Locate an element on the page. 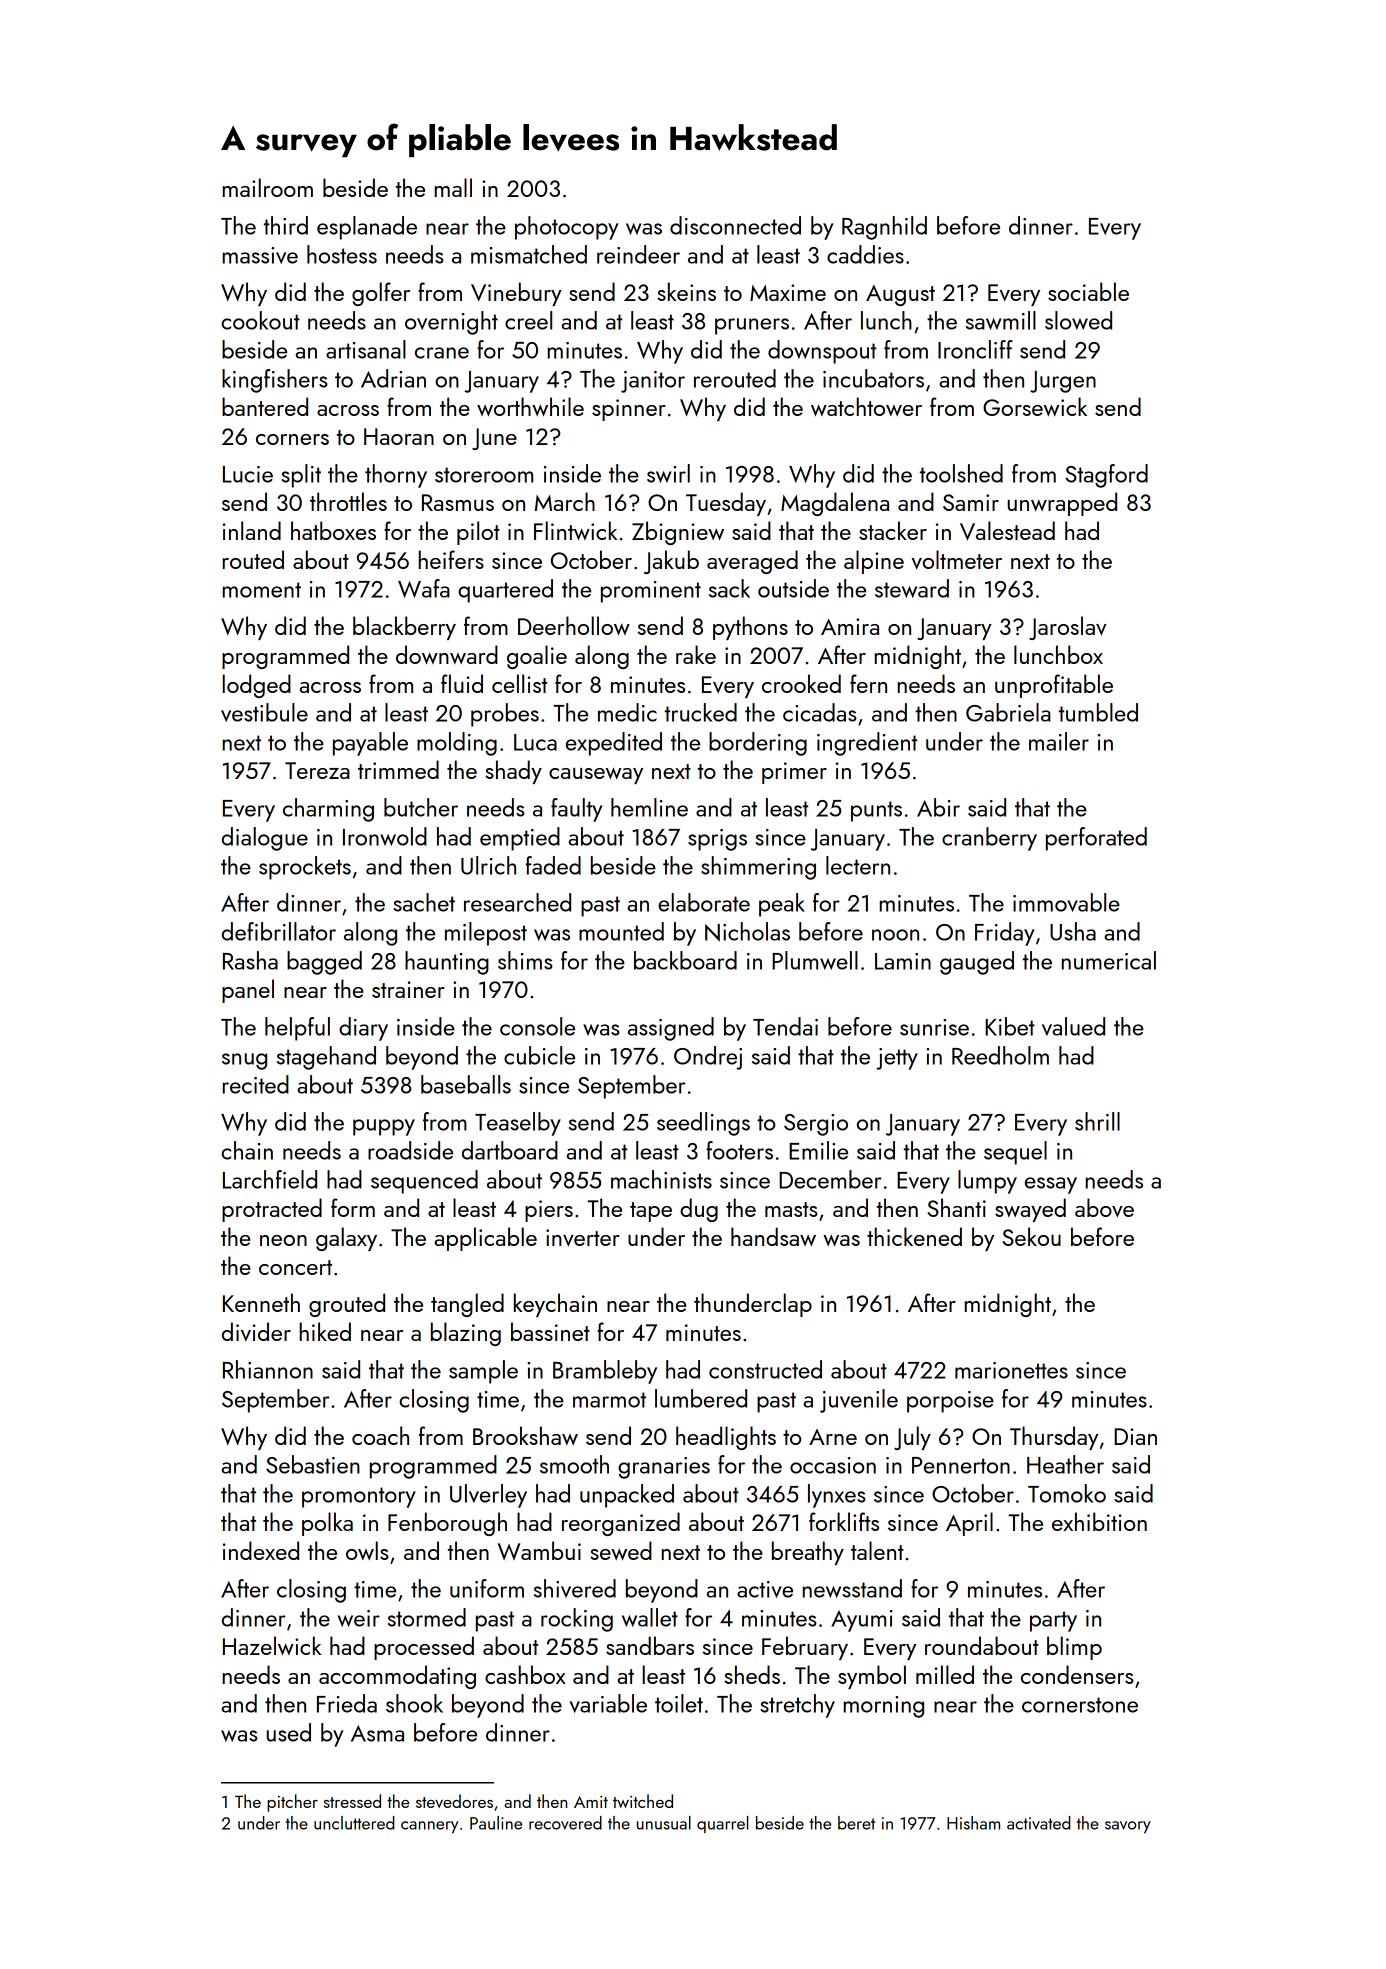  dug is located at coordinates (699, 1210).
